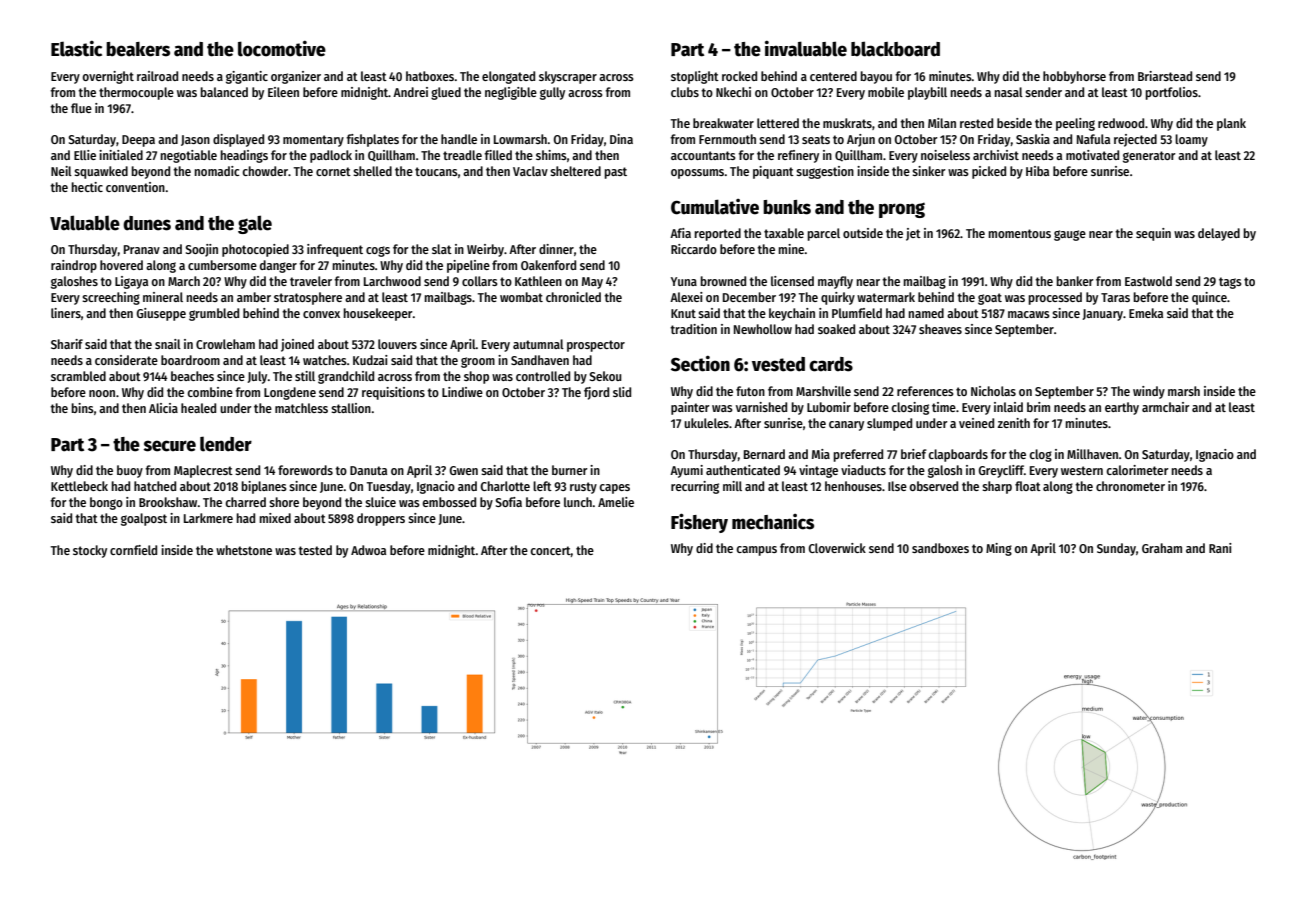  What do you see at coordinates (695, 77) in the image?
I see `stoplight` at bounding box center [695, 77].
